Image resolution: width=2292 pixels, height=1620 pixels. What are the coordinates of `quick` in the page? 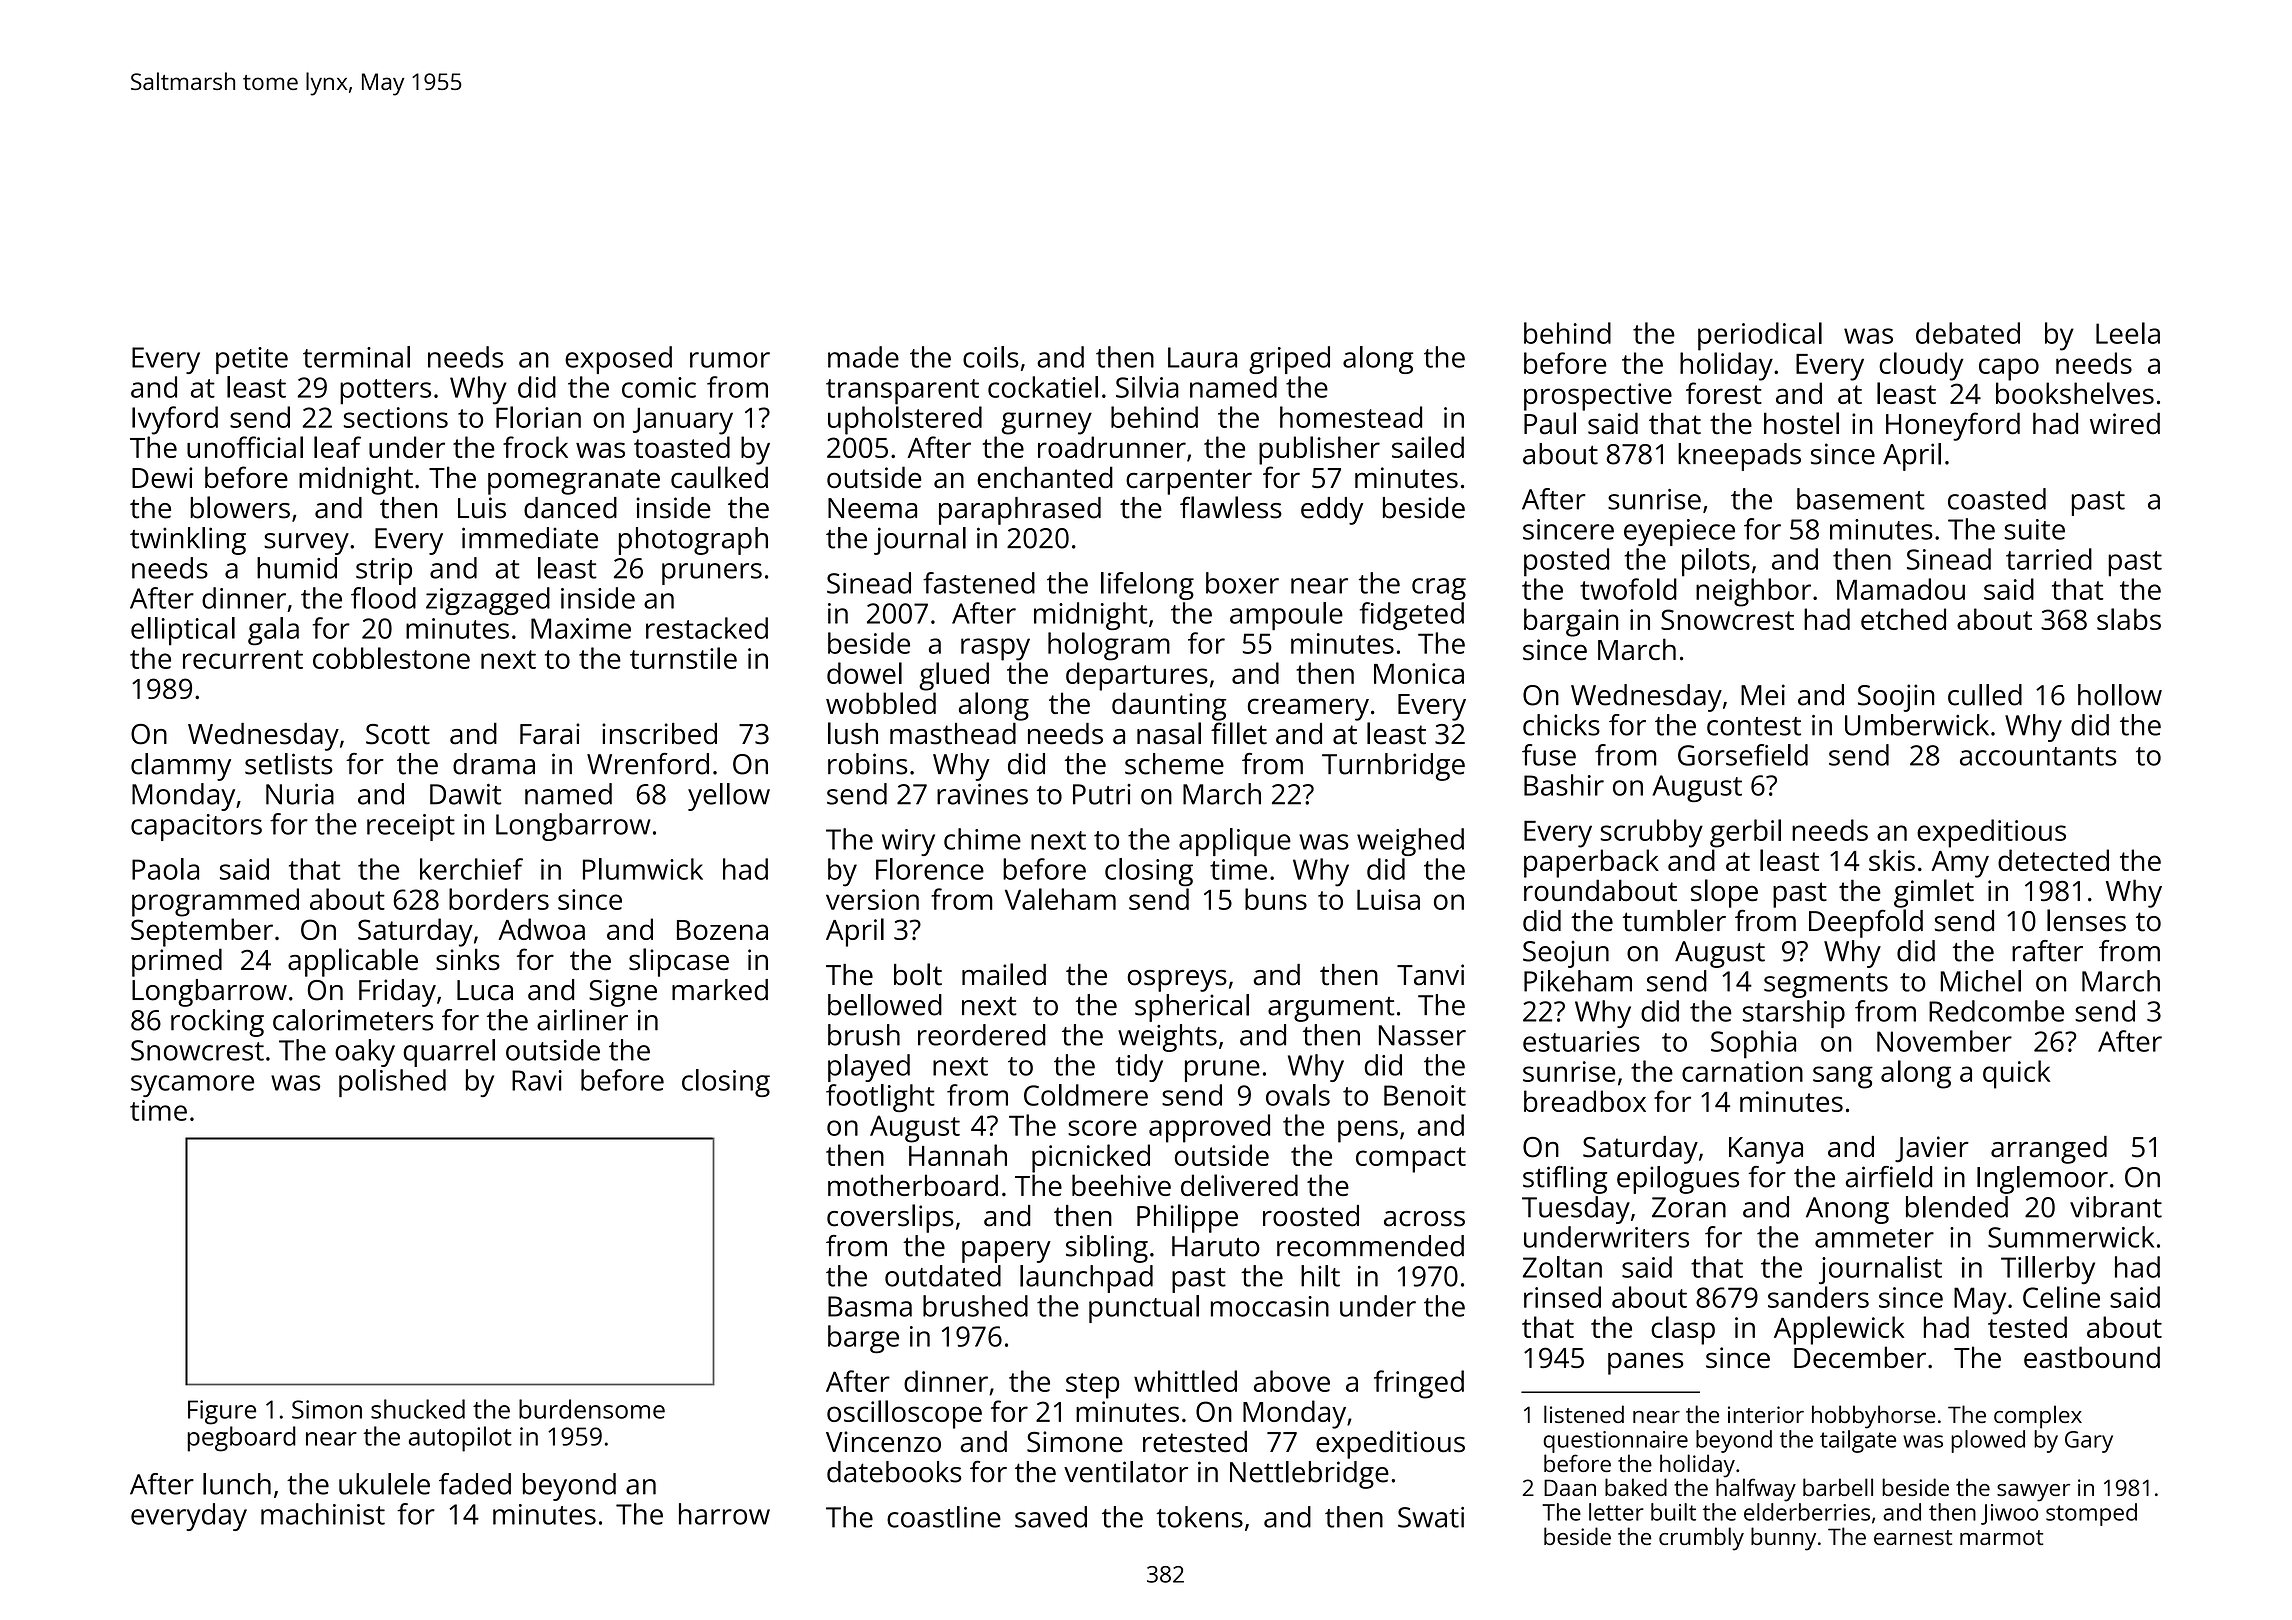 It's located at (2016, 1074).
